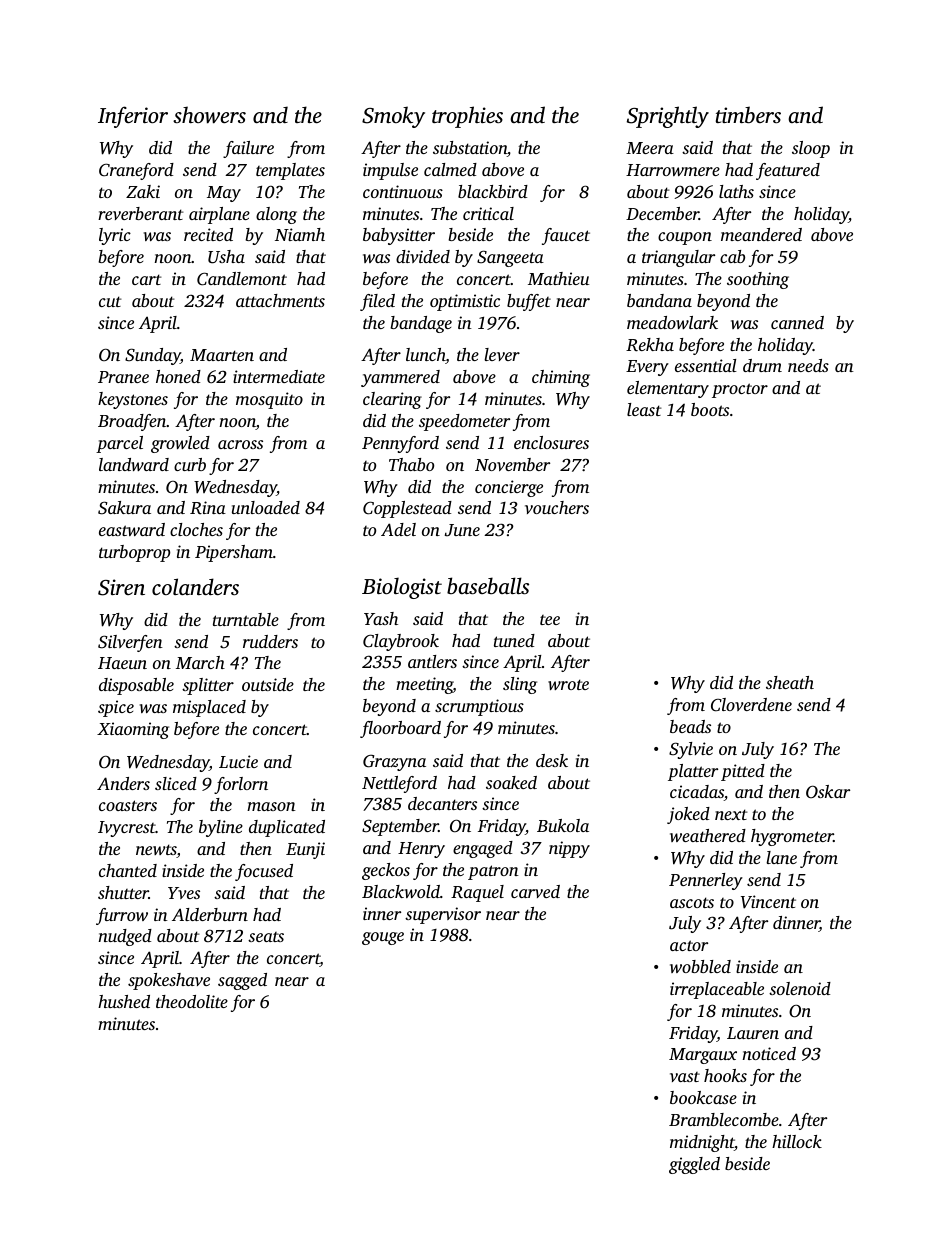 The image size is (952, 1233). What do you see at coordinates (421, 324) in the image?
I see `bandage` at bounding box center [421, 324].
